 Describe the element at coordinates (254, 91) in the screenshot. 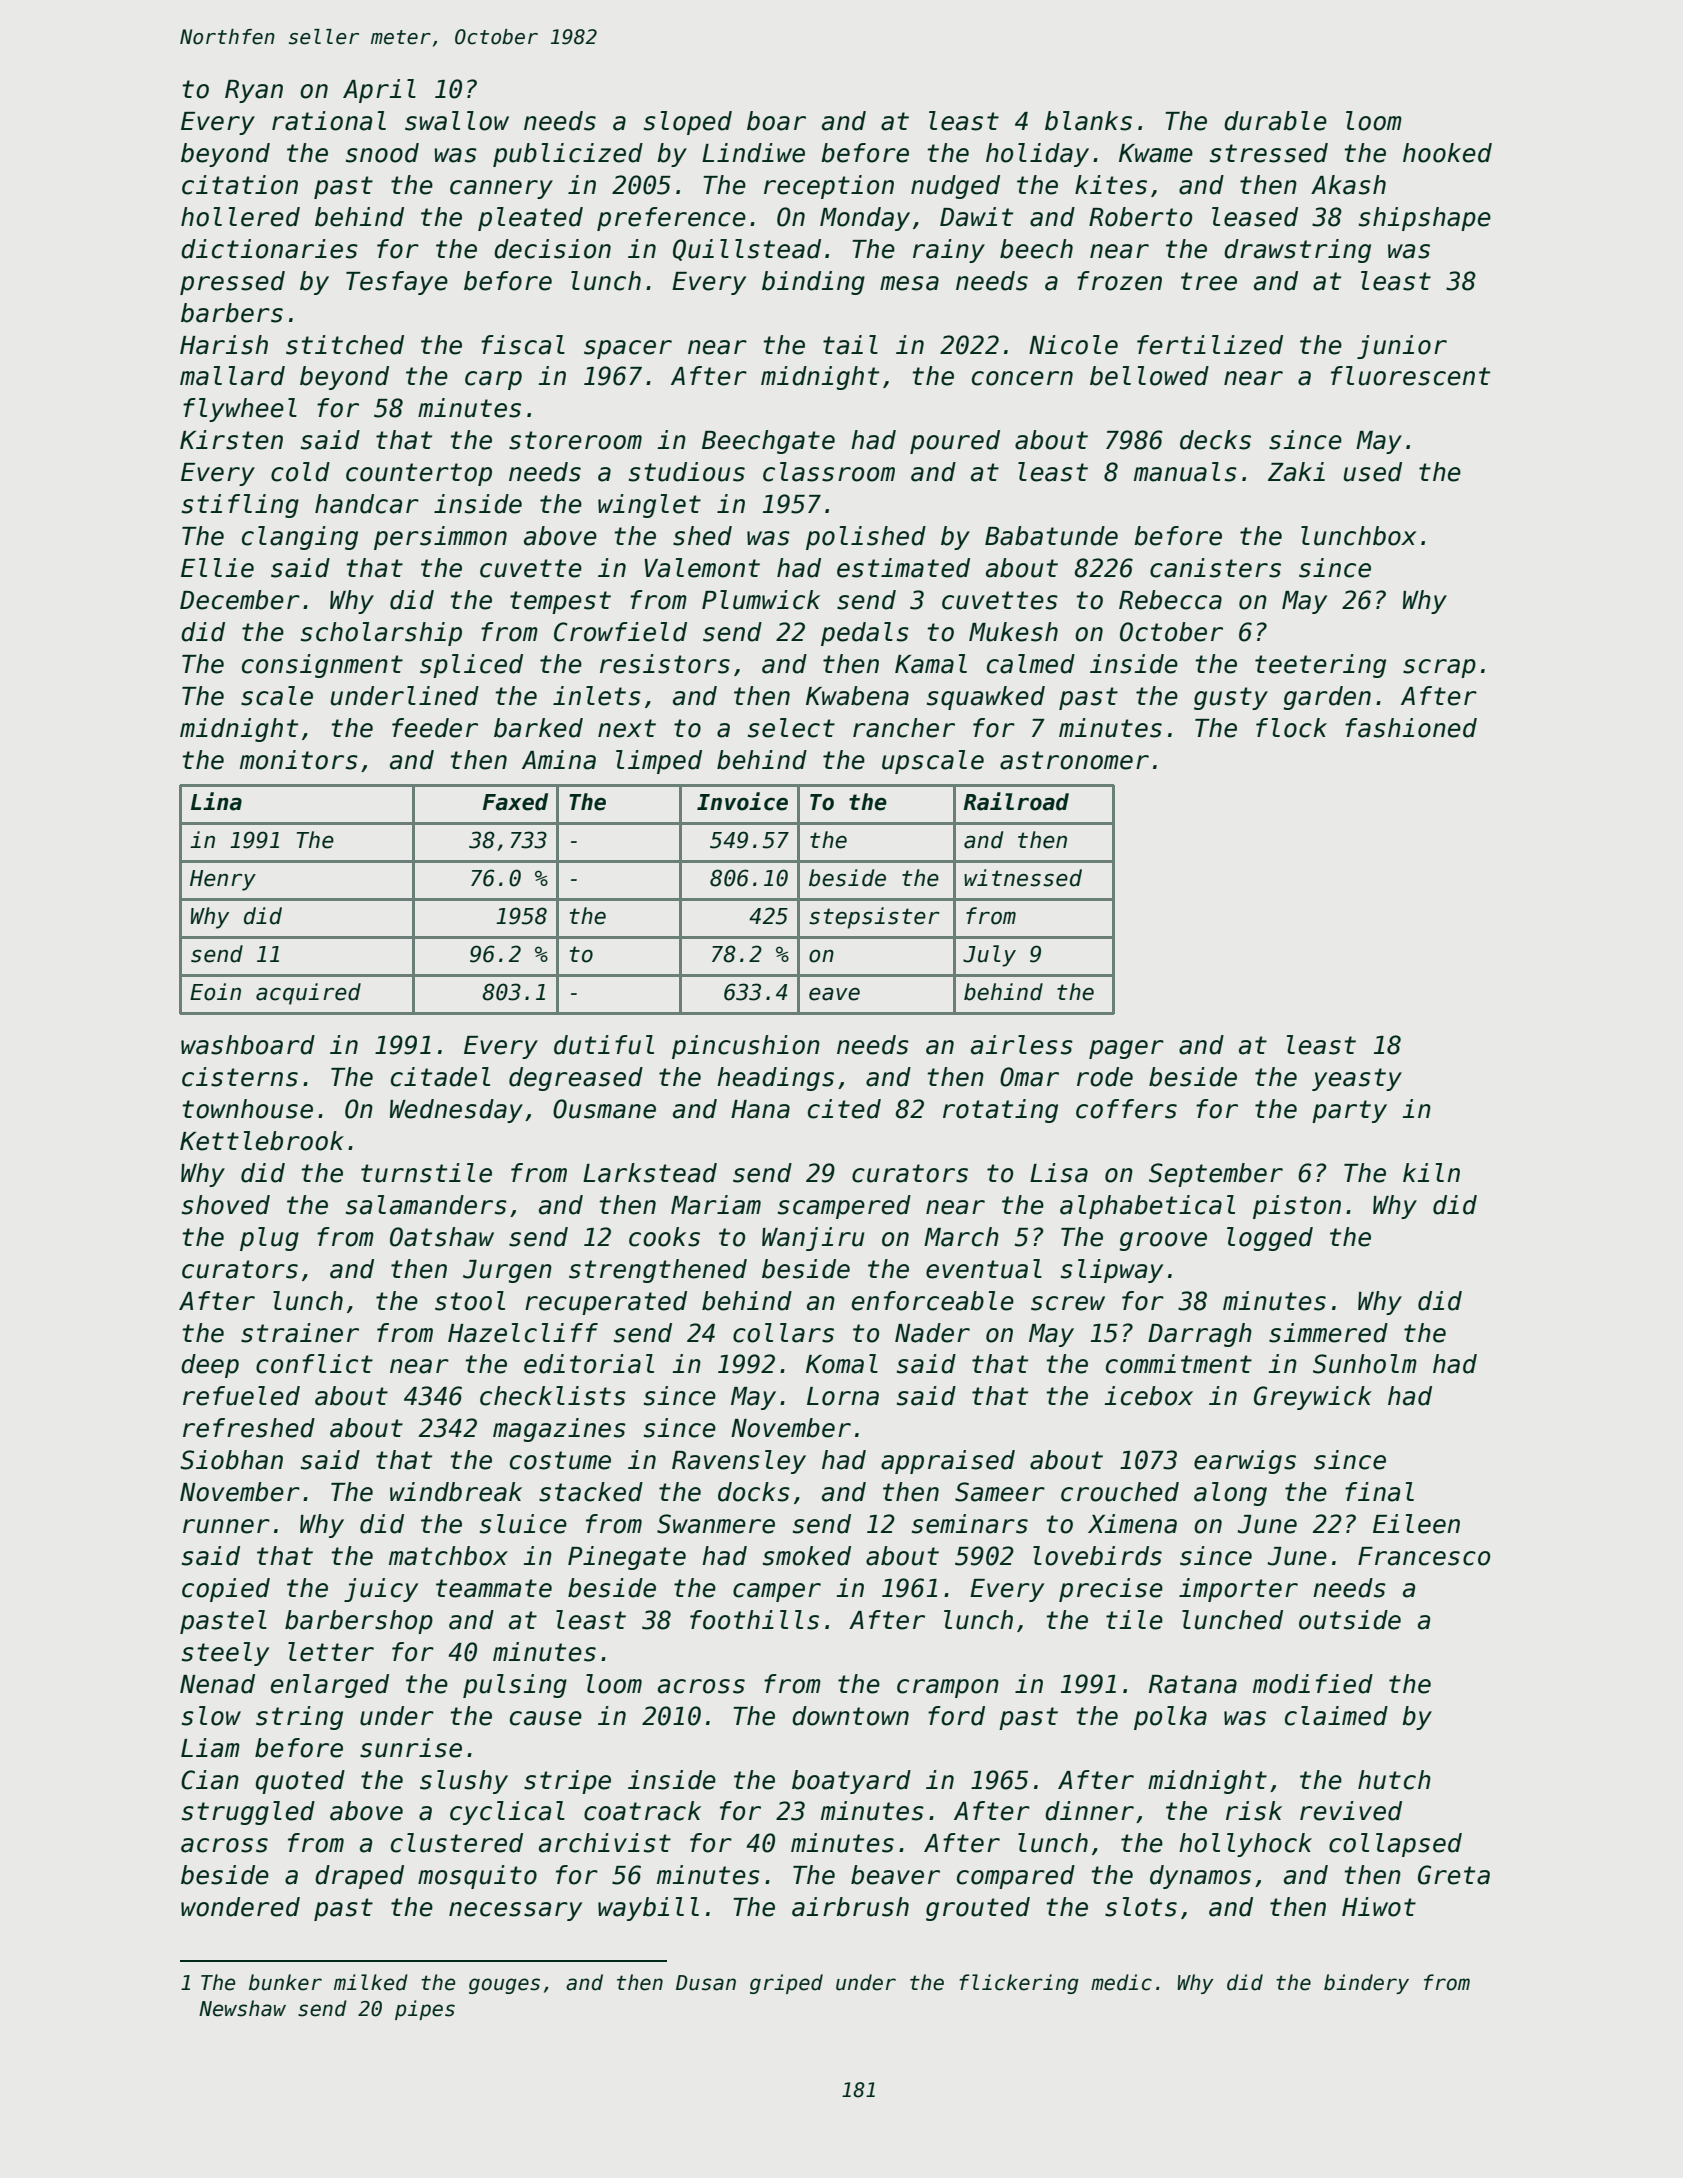

I see `Ryan` at that location.
